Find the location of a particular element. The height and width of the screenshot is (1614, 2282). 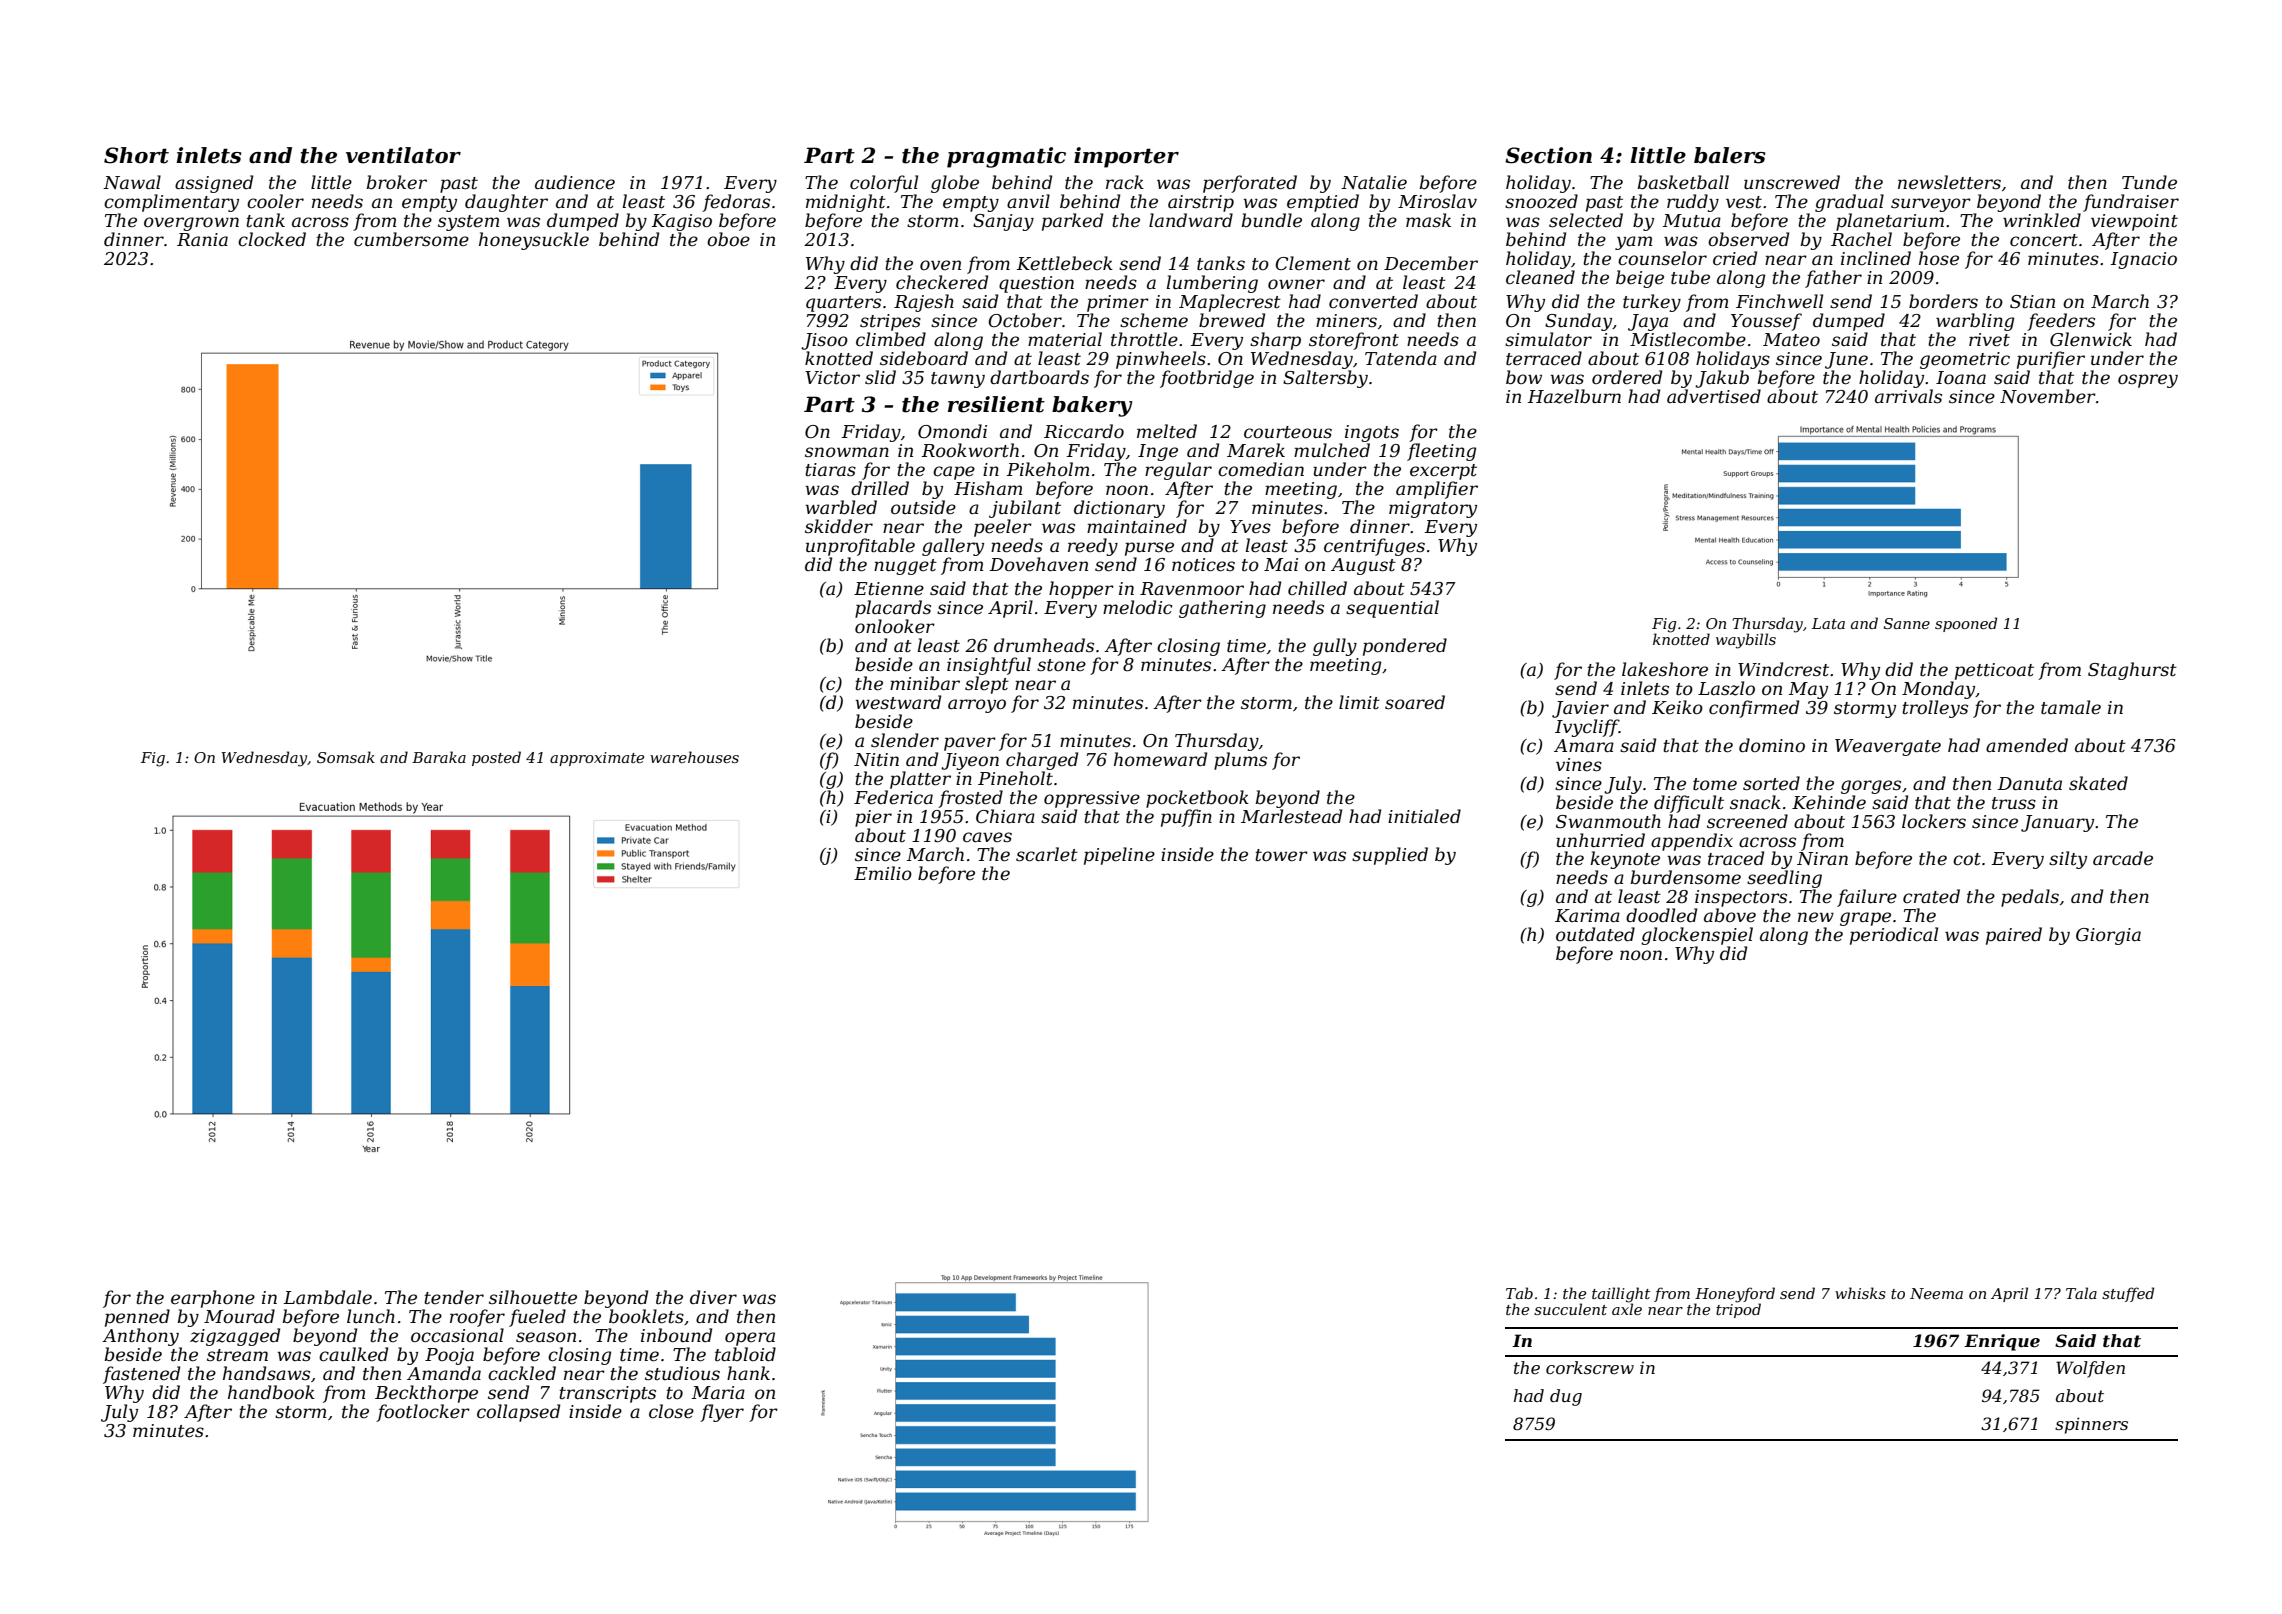

Anthony is located at coordinates (140, 1337).
